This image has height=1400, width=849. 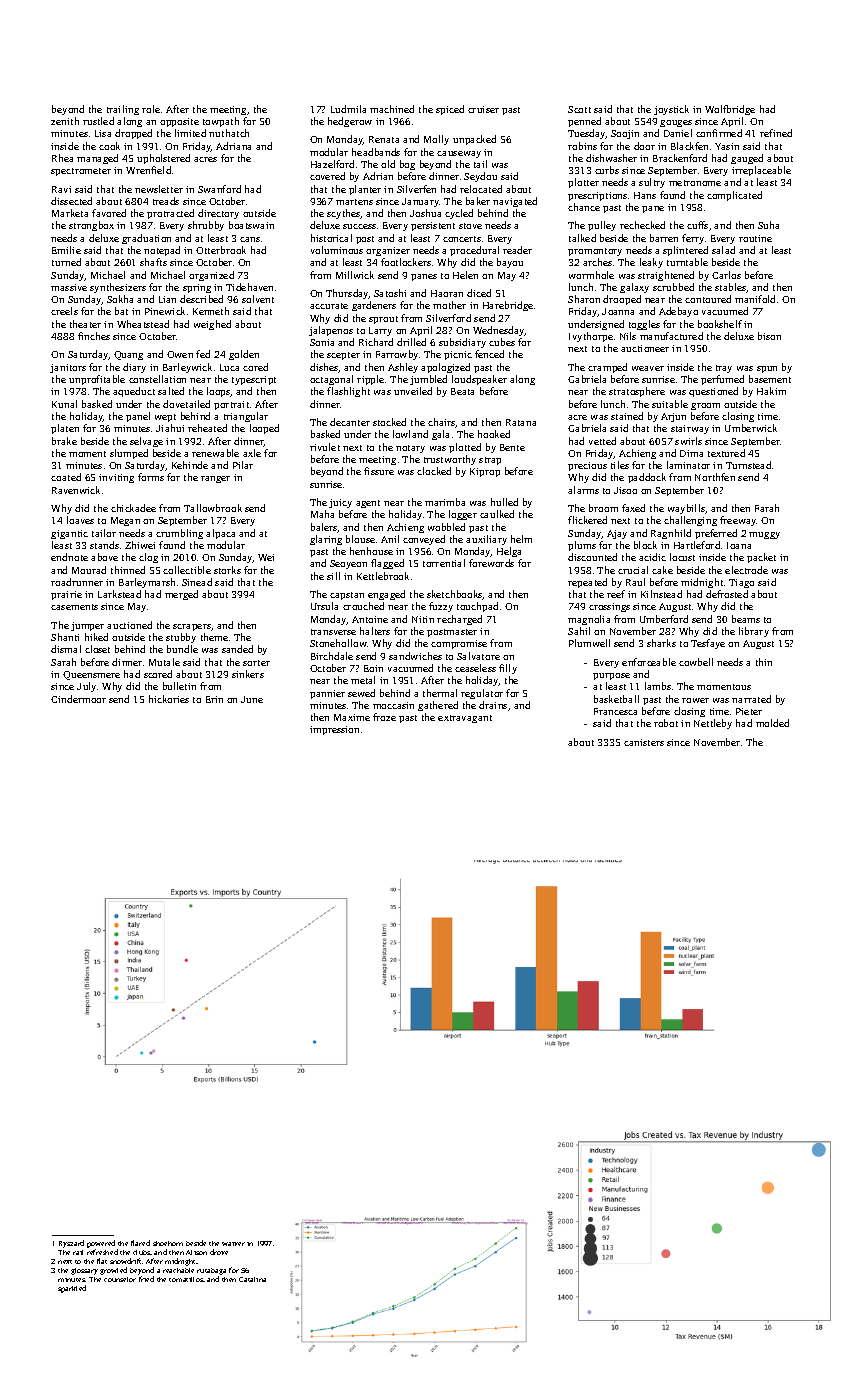 I want to click on accurate, so click(x=329, y=306).
